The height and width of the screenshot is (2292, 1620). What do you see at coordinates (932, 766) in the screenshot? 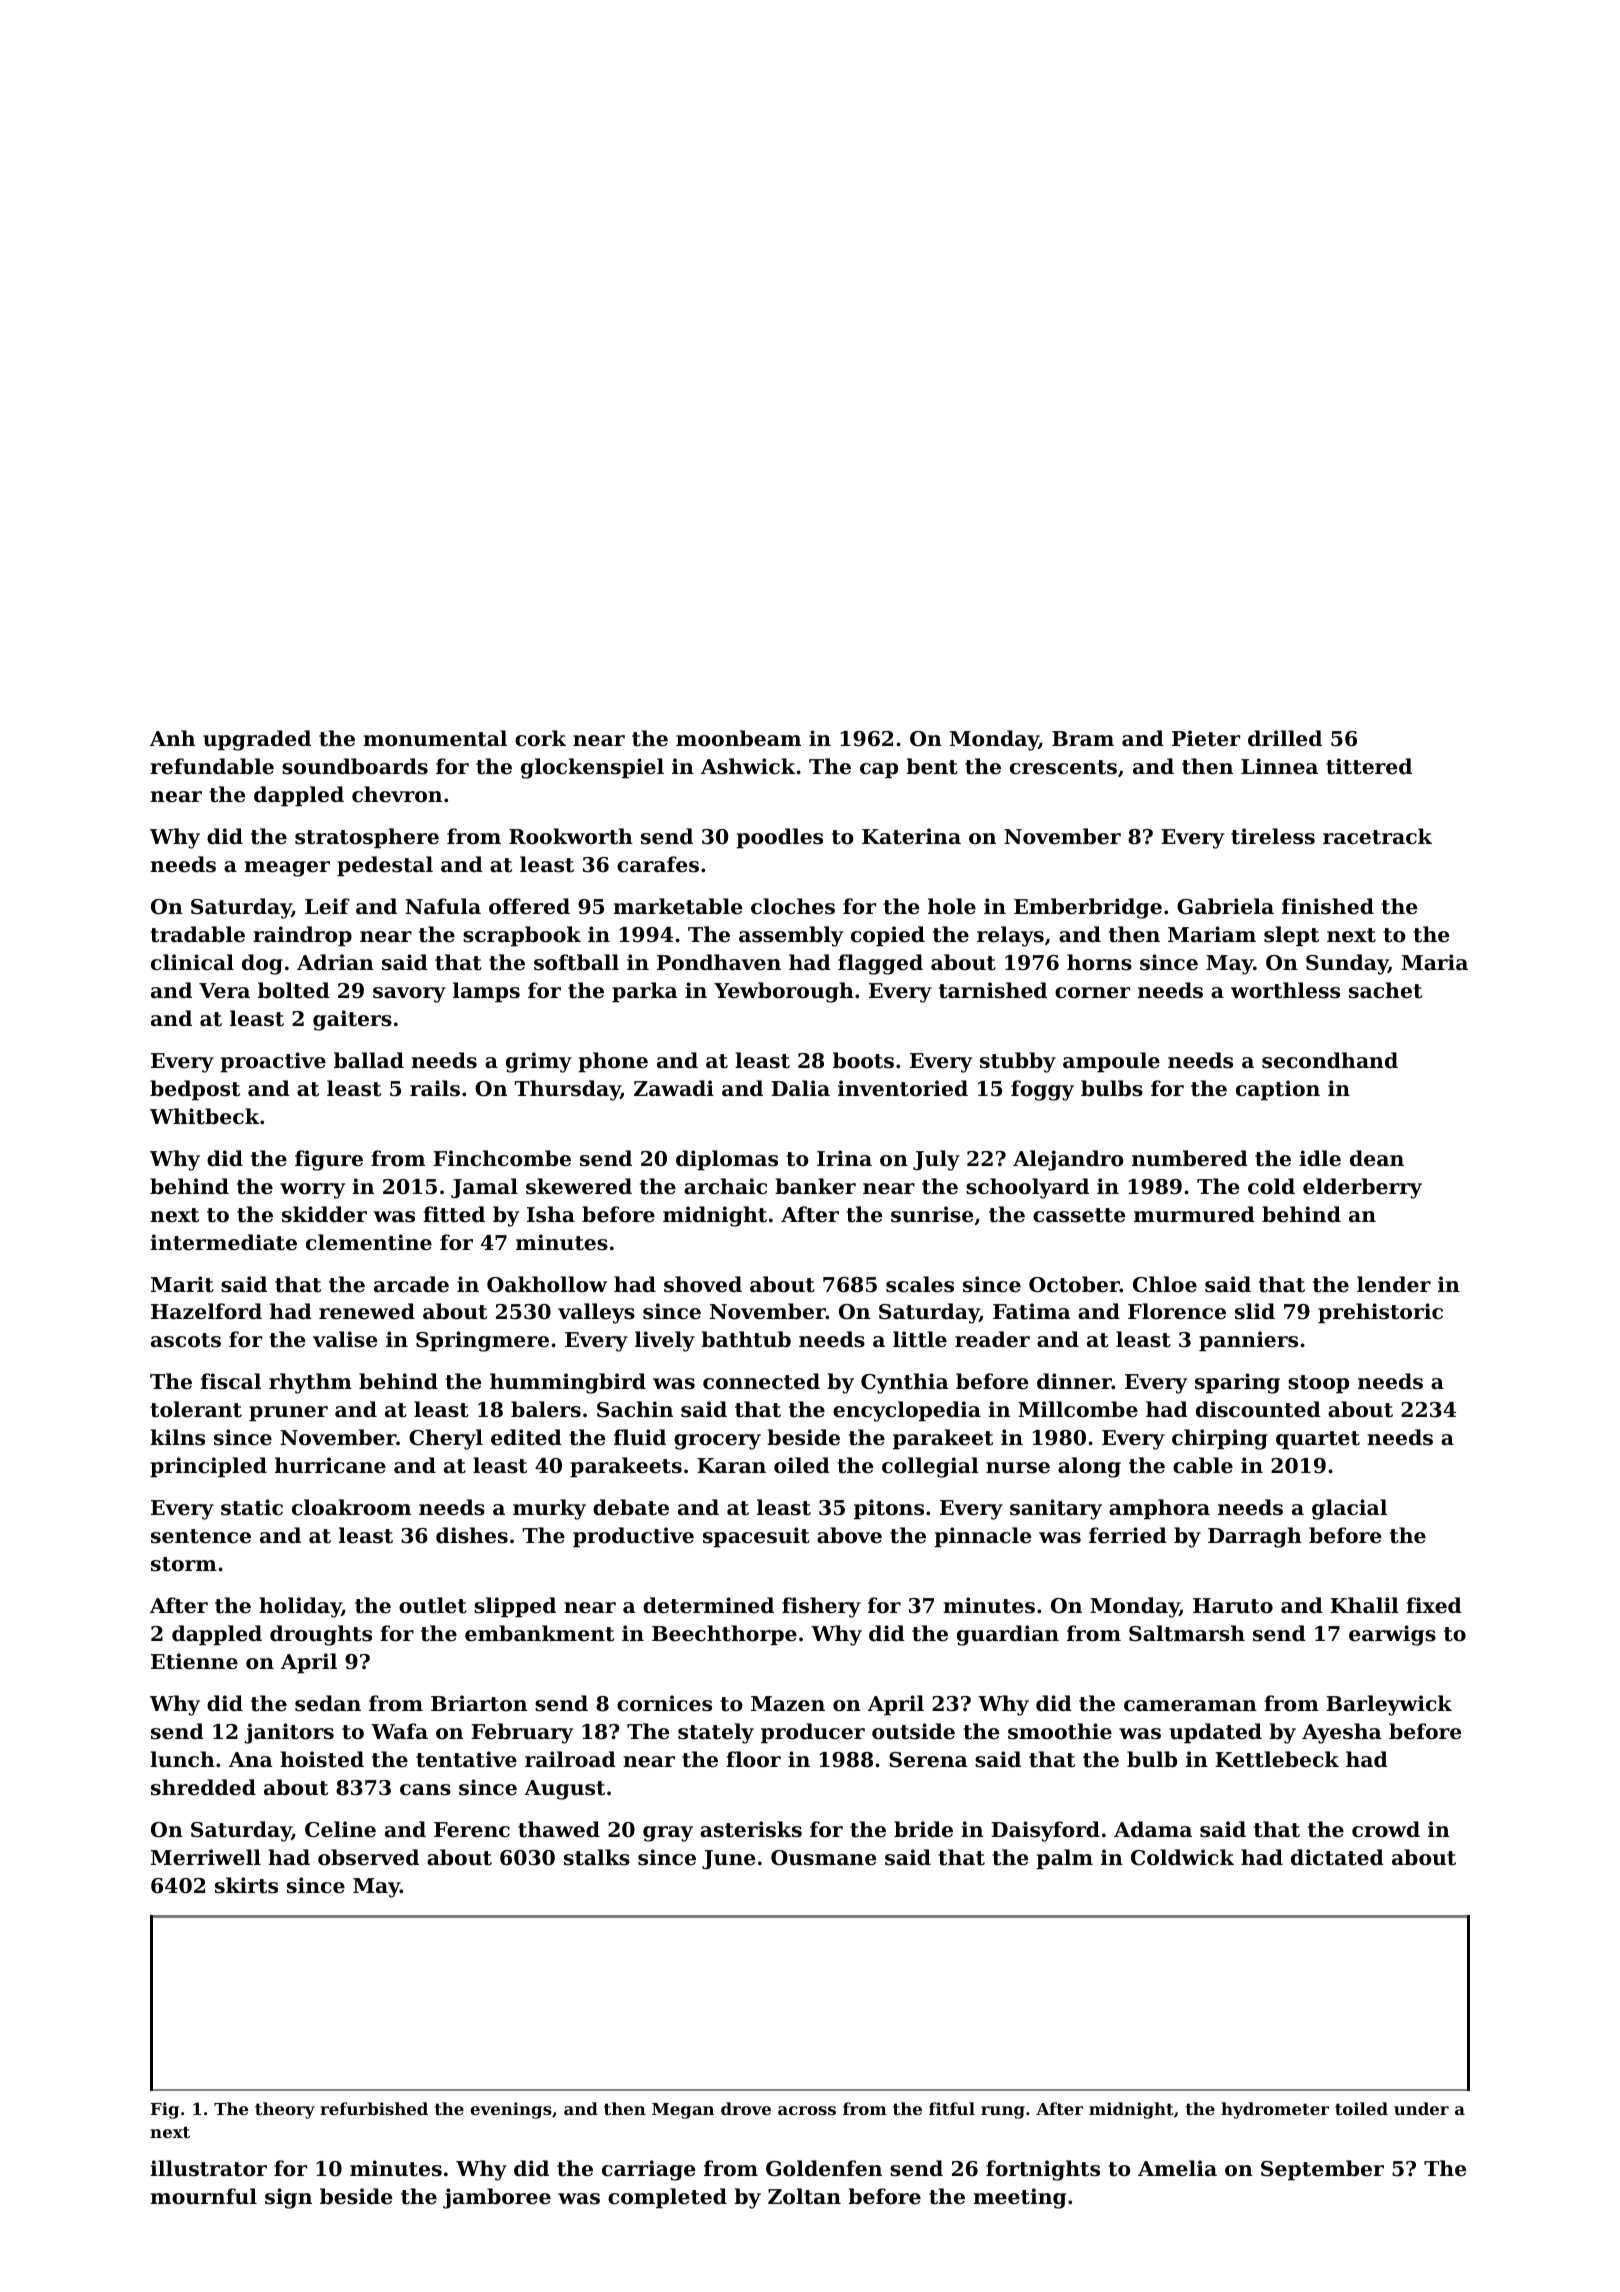
I see `bent` at bounding box center [932, 766].
